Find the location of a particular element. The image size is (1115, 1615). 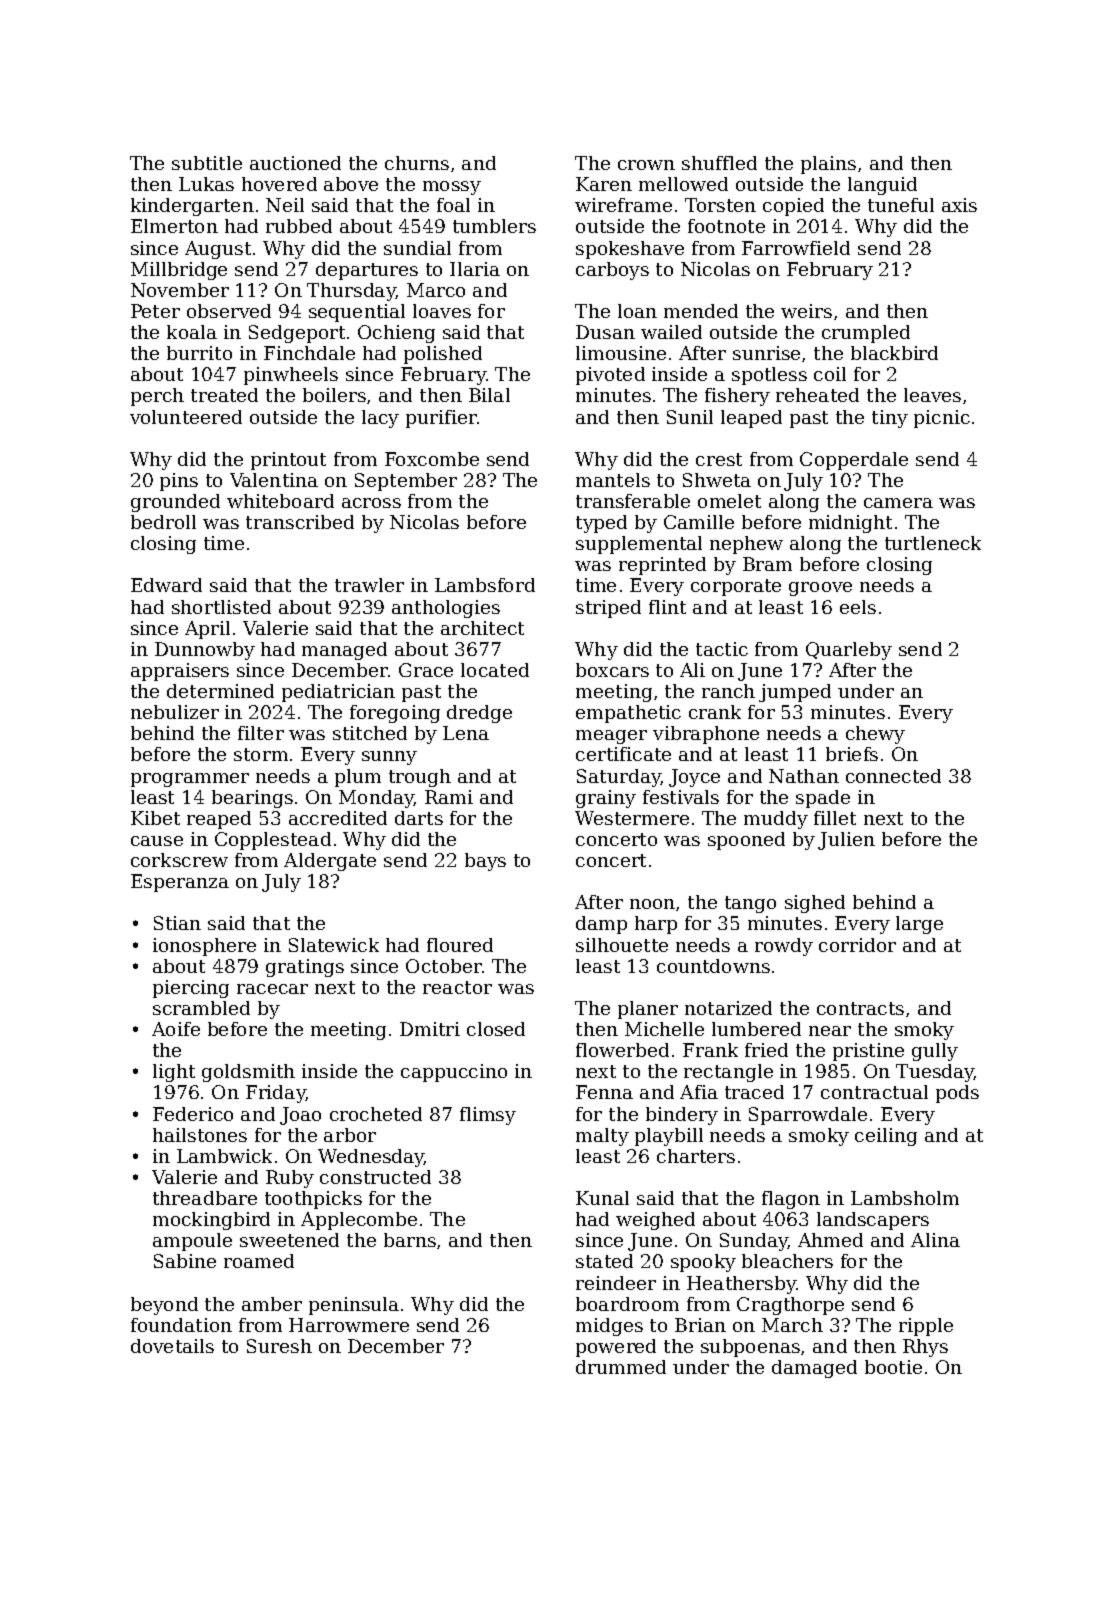

shuffled is located at coordinates (719, 163).
